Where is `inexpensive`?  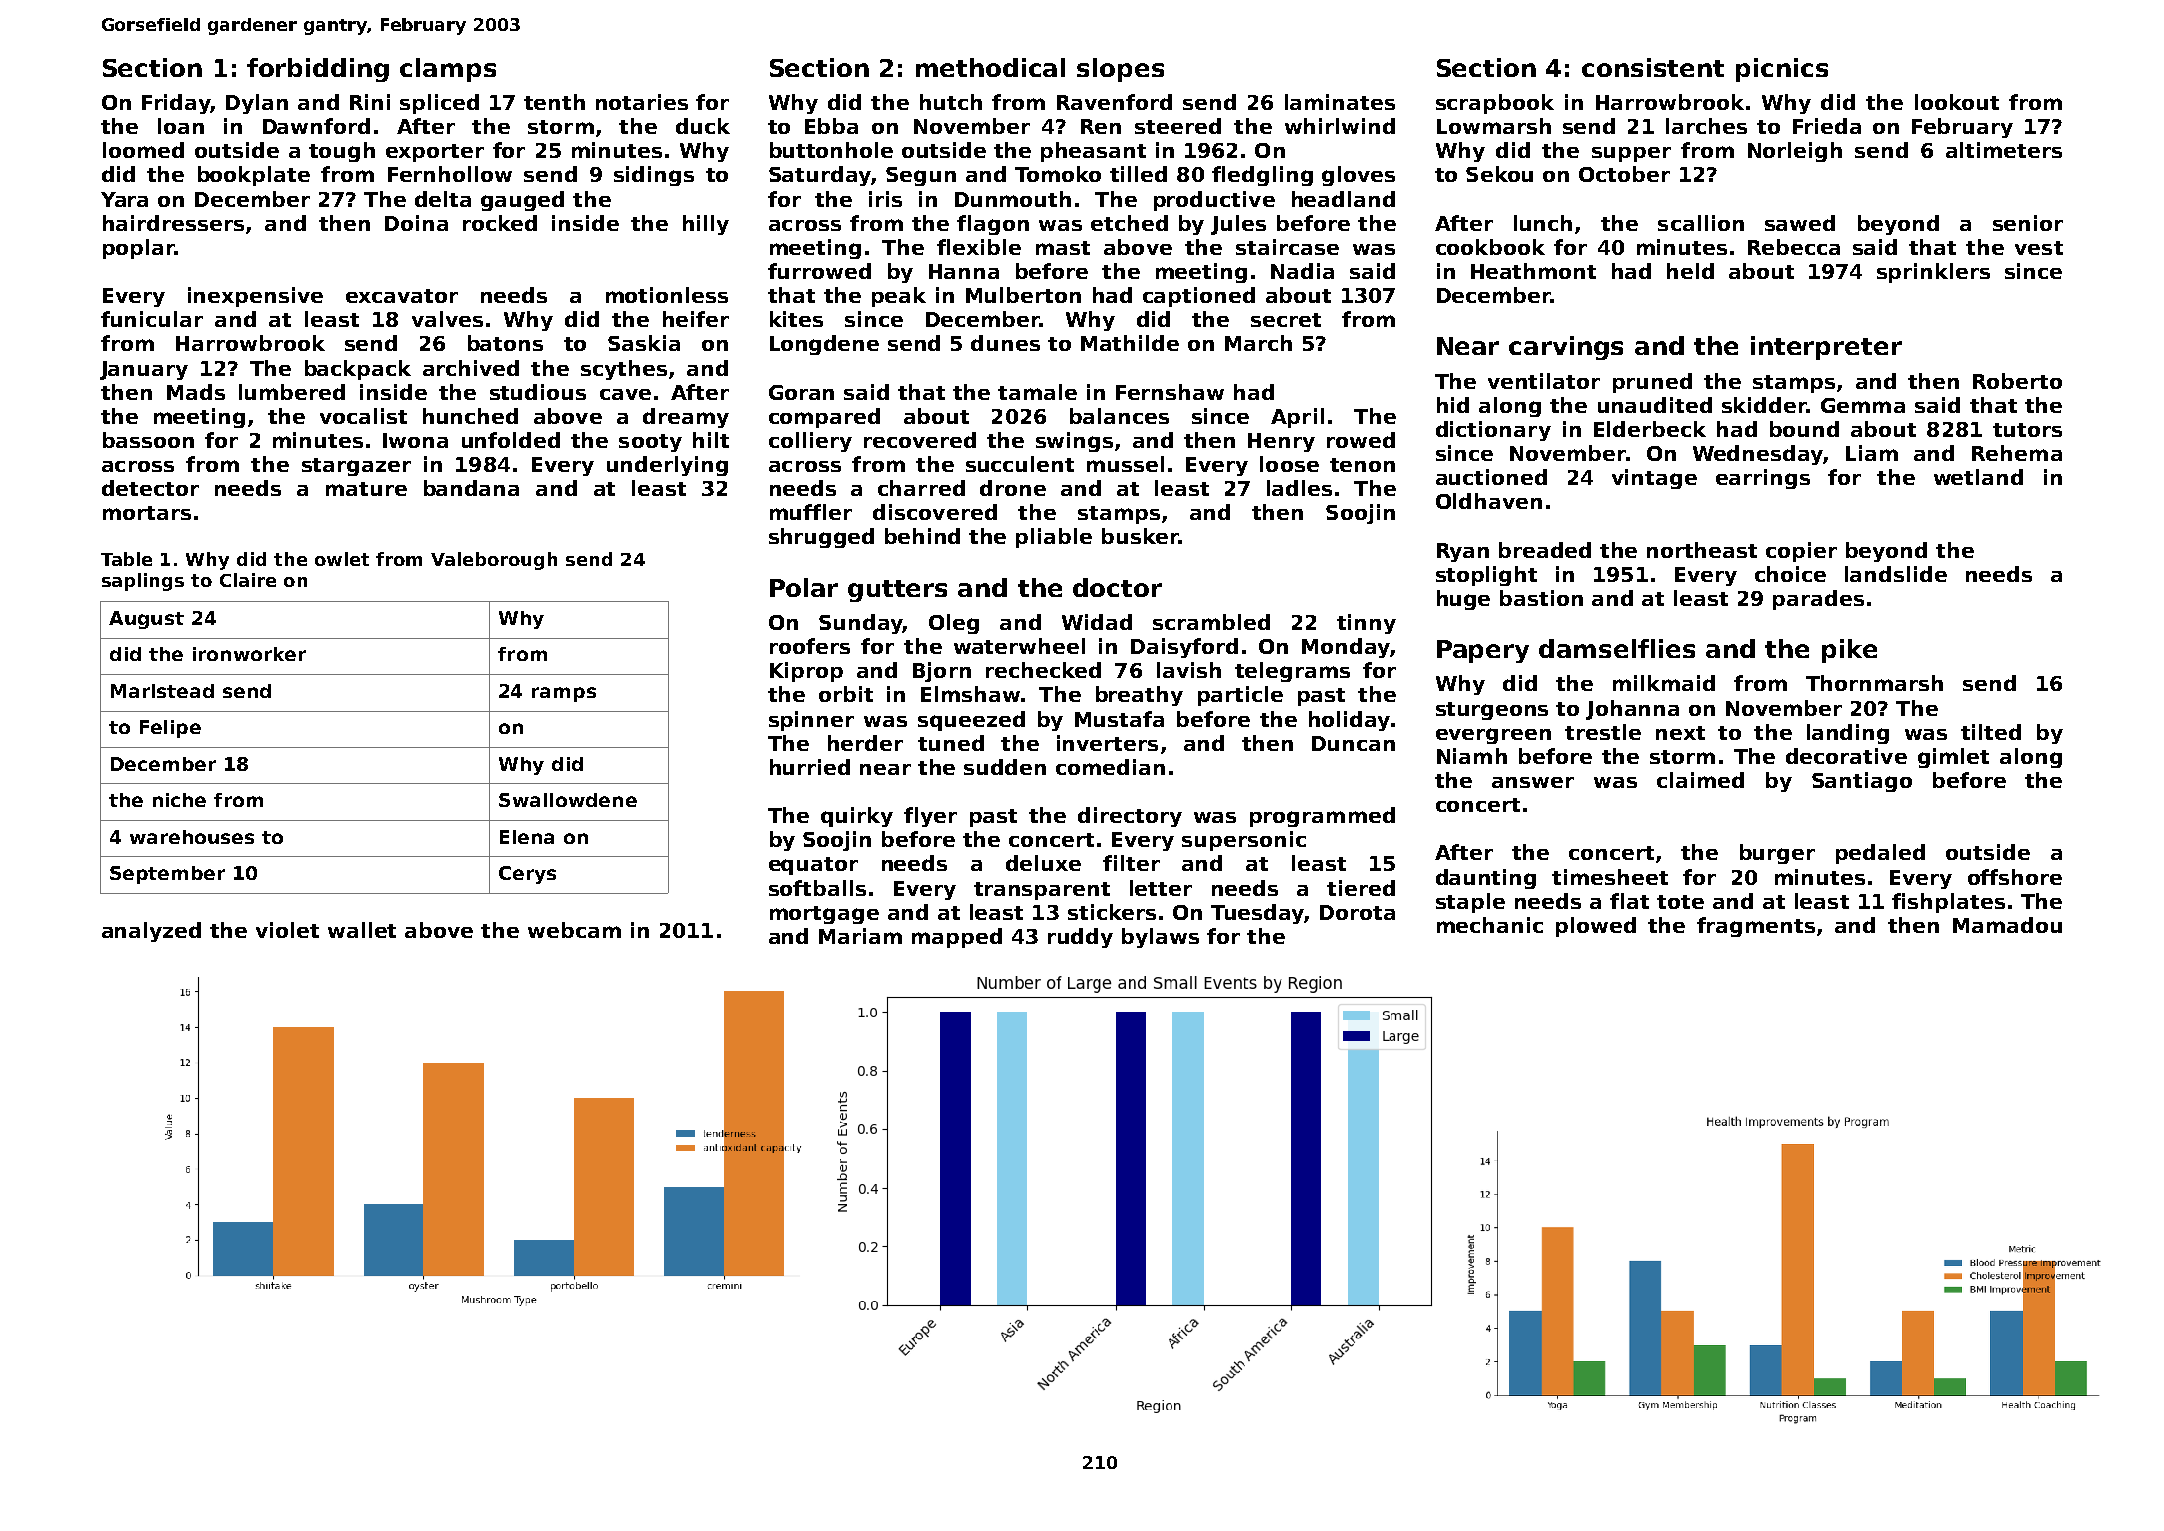 inexpensive is located at coordinates (255, 297).
